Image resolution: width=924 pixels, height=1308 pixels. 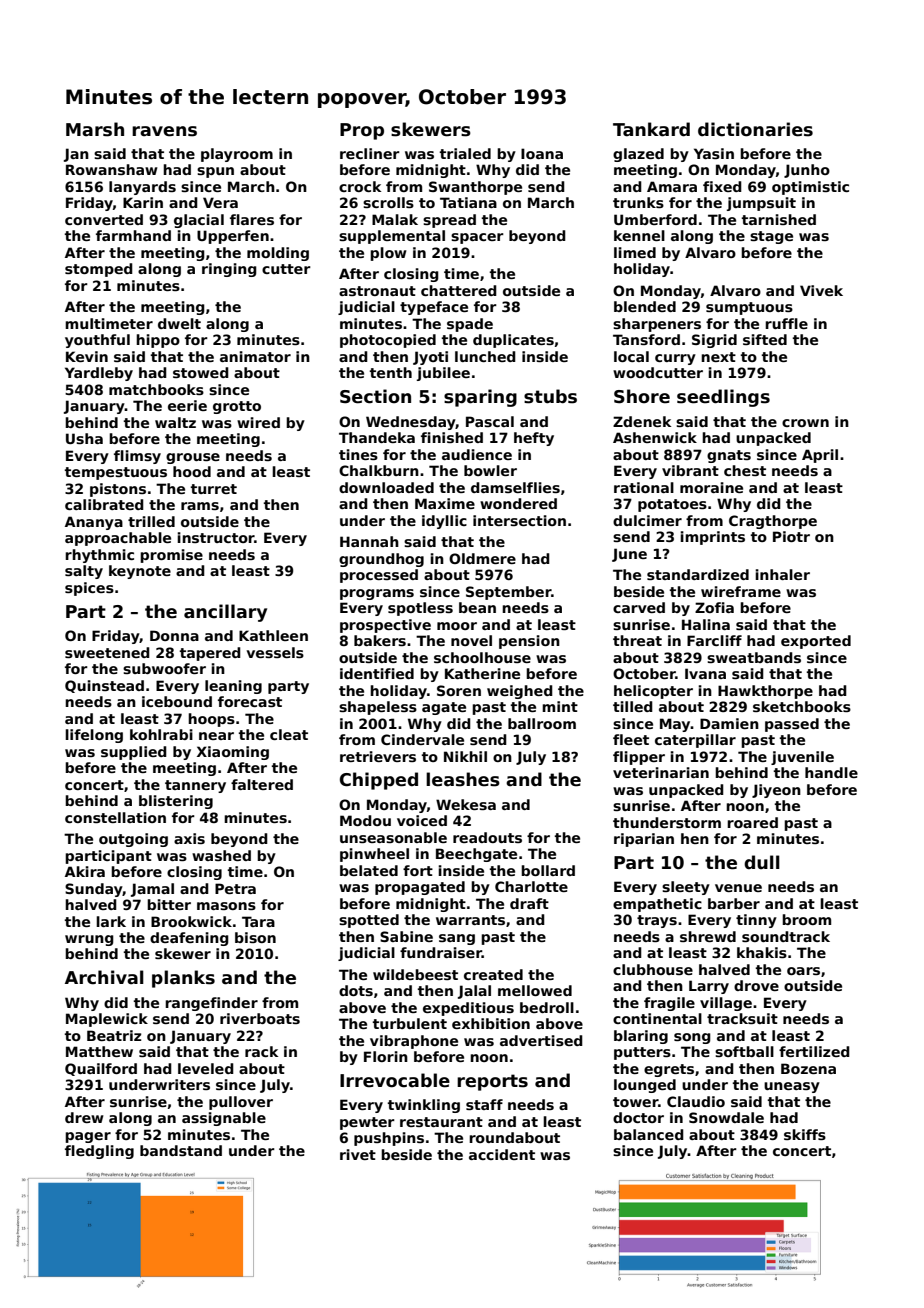 What do you see at coordinates (358, 1154) in the page?
I see `rivet` at bounding box center [358, 1154].
